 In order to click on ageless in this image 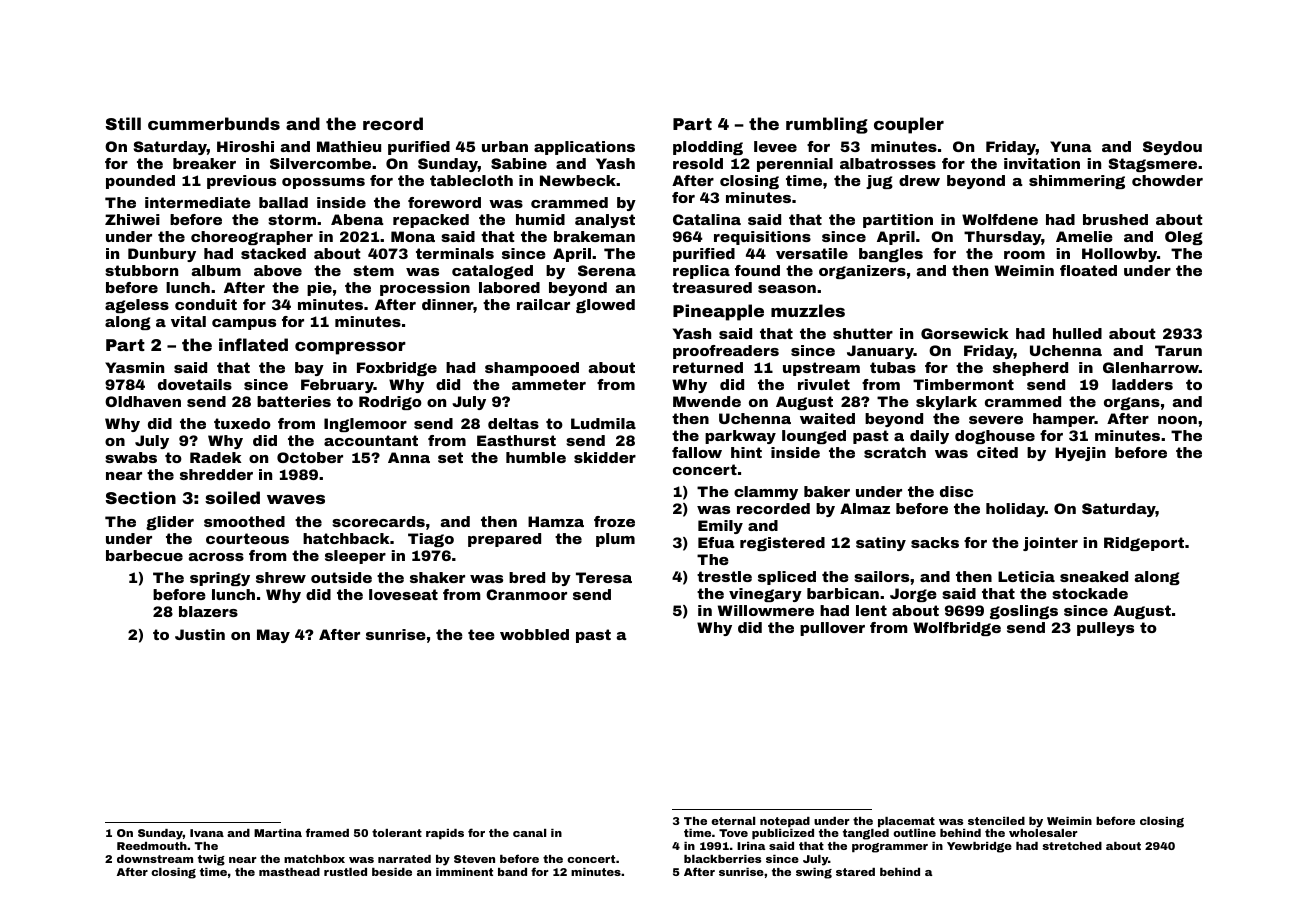, I will do `click(137, 306)`.
